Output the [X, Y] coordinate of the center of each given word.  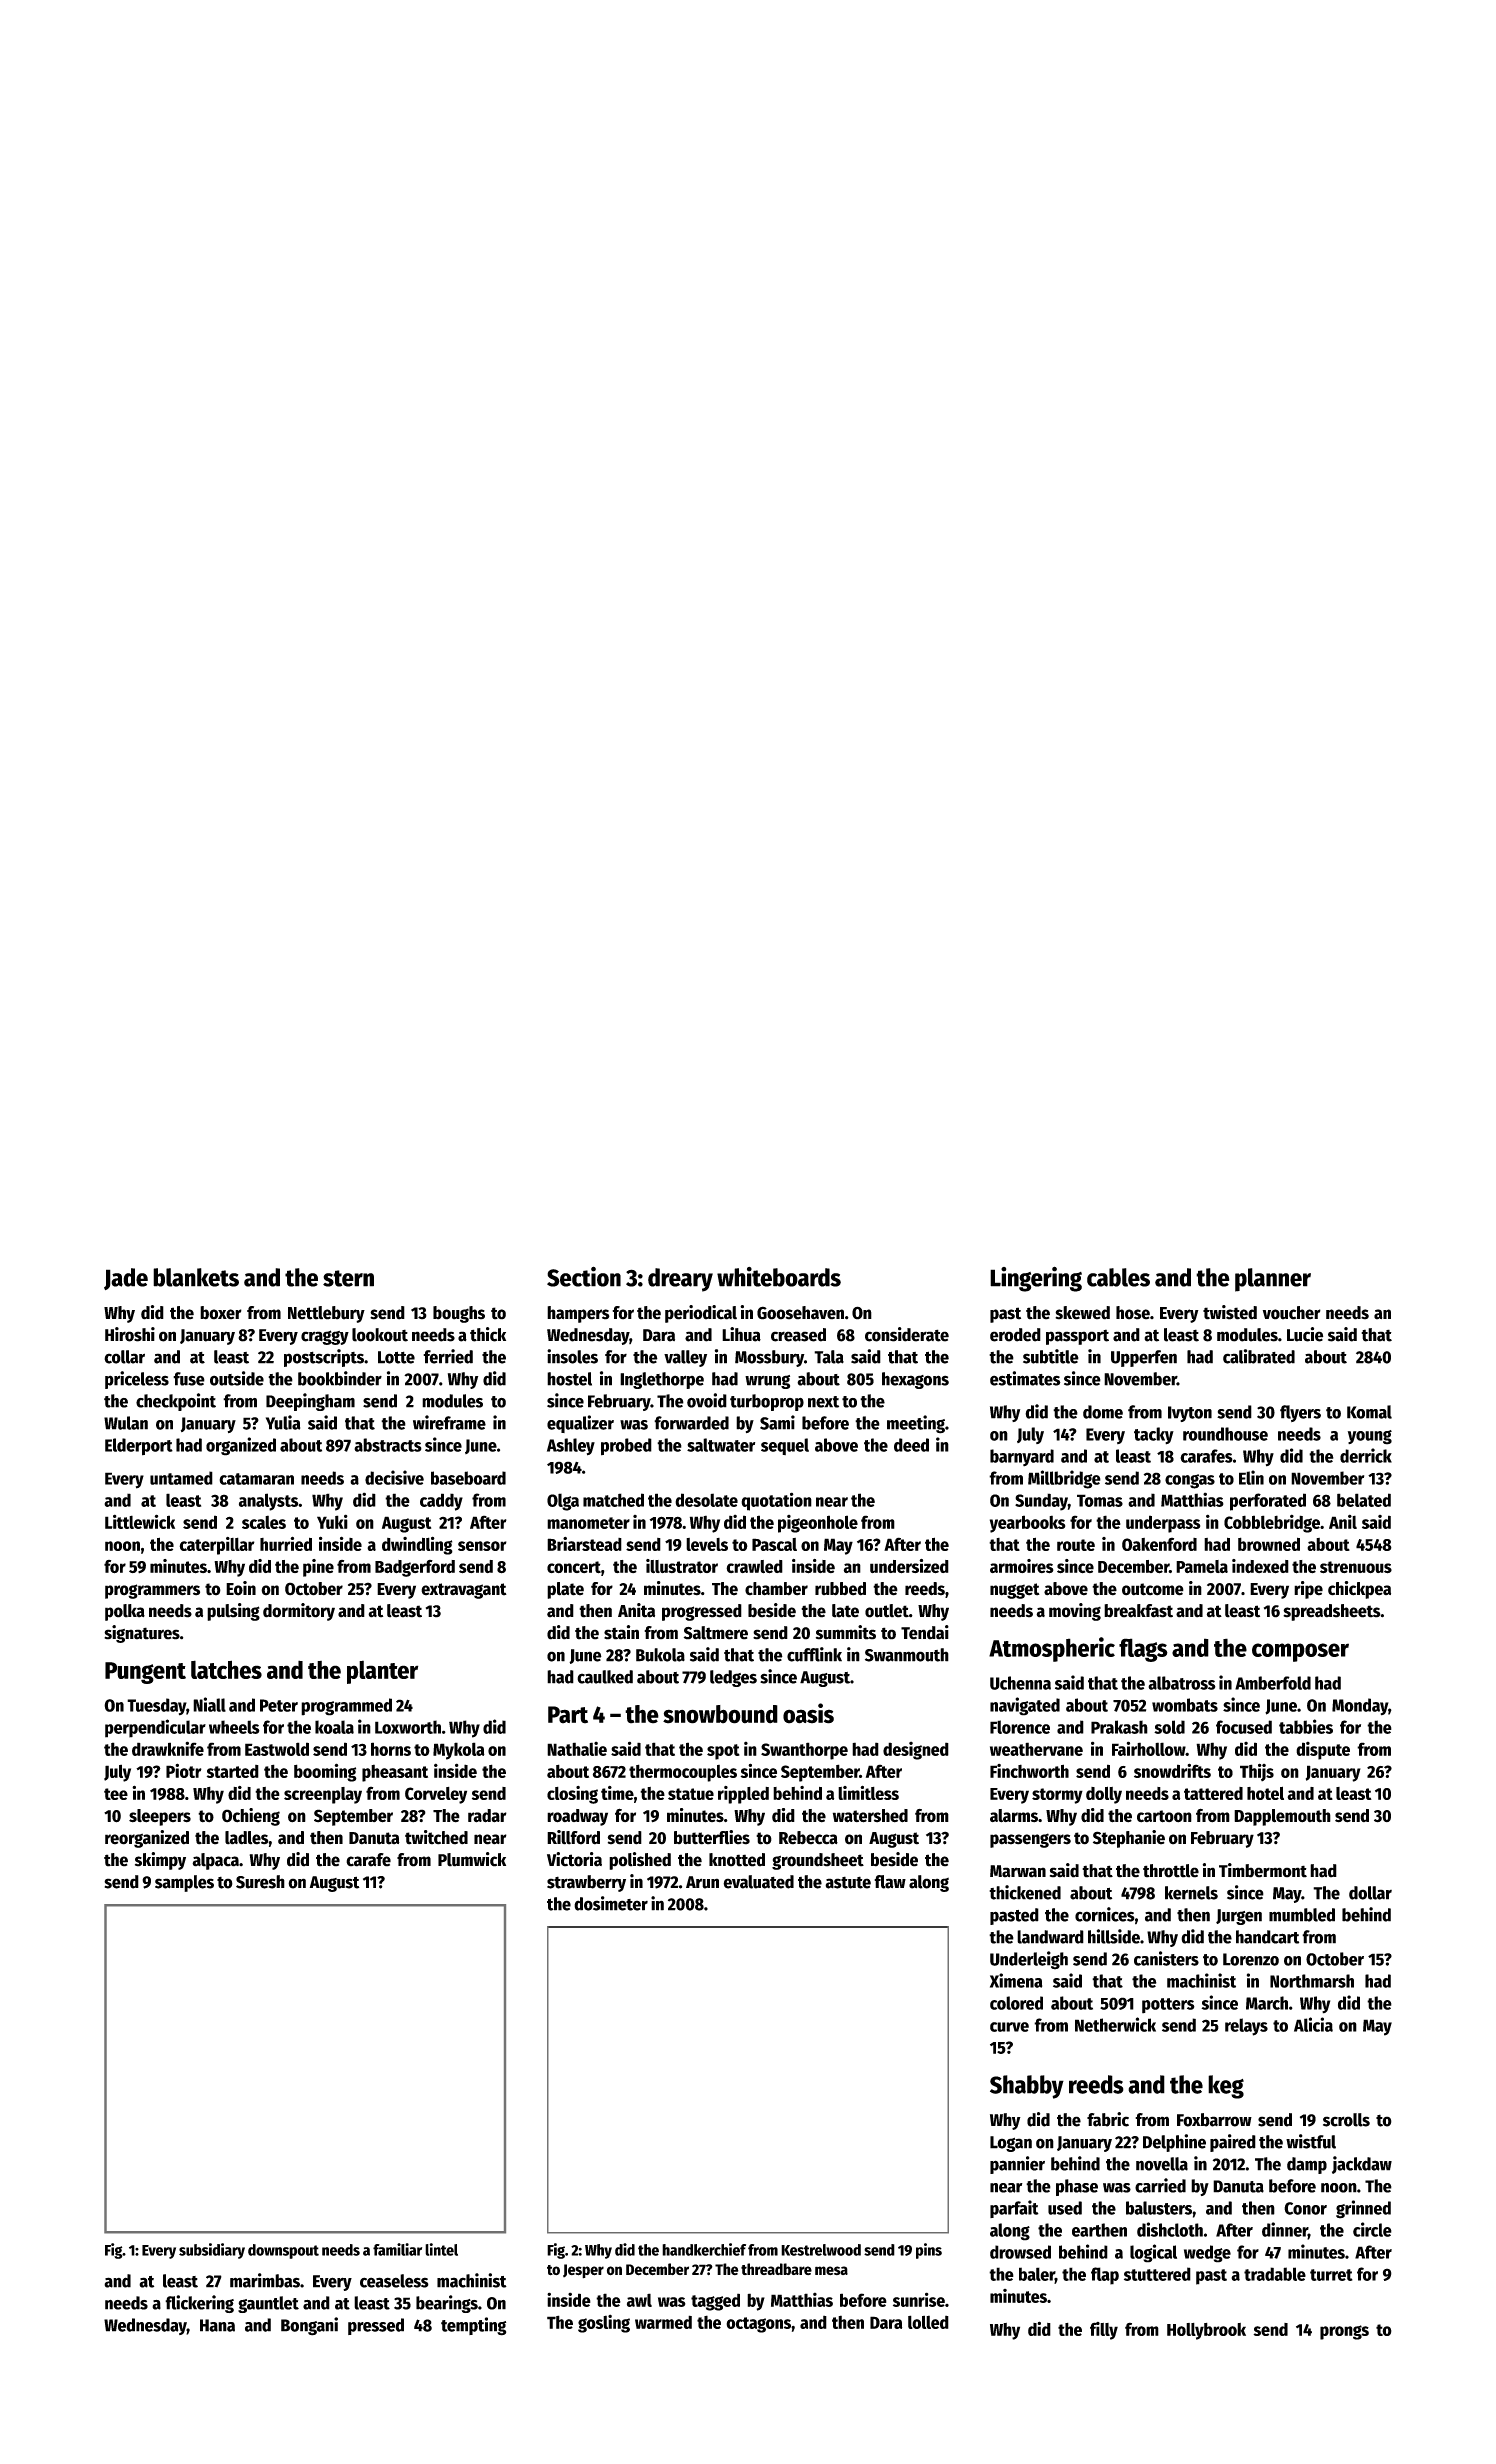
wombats [1185, 1705]
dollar [1370, 1893]
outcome [1153, 1589]
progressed [702, 1612]
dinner [1285, 2230]
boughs [459, 1314]
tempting [473, 2326]
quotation [776, 1501]
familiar [397, 2249]
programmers [152, 1591]
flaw [890, 1882]
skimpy [160, 1861]
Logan [1011, 2144]
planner [1273, 1280]
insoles [572, 1356]
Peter [279, 1705]
